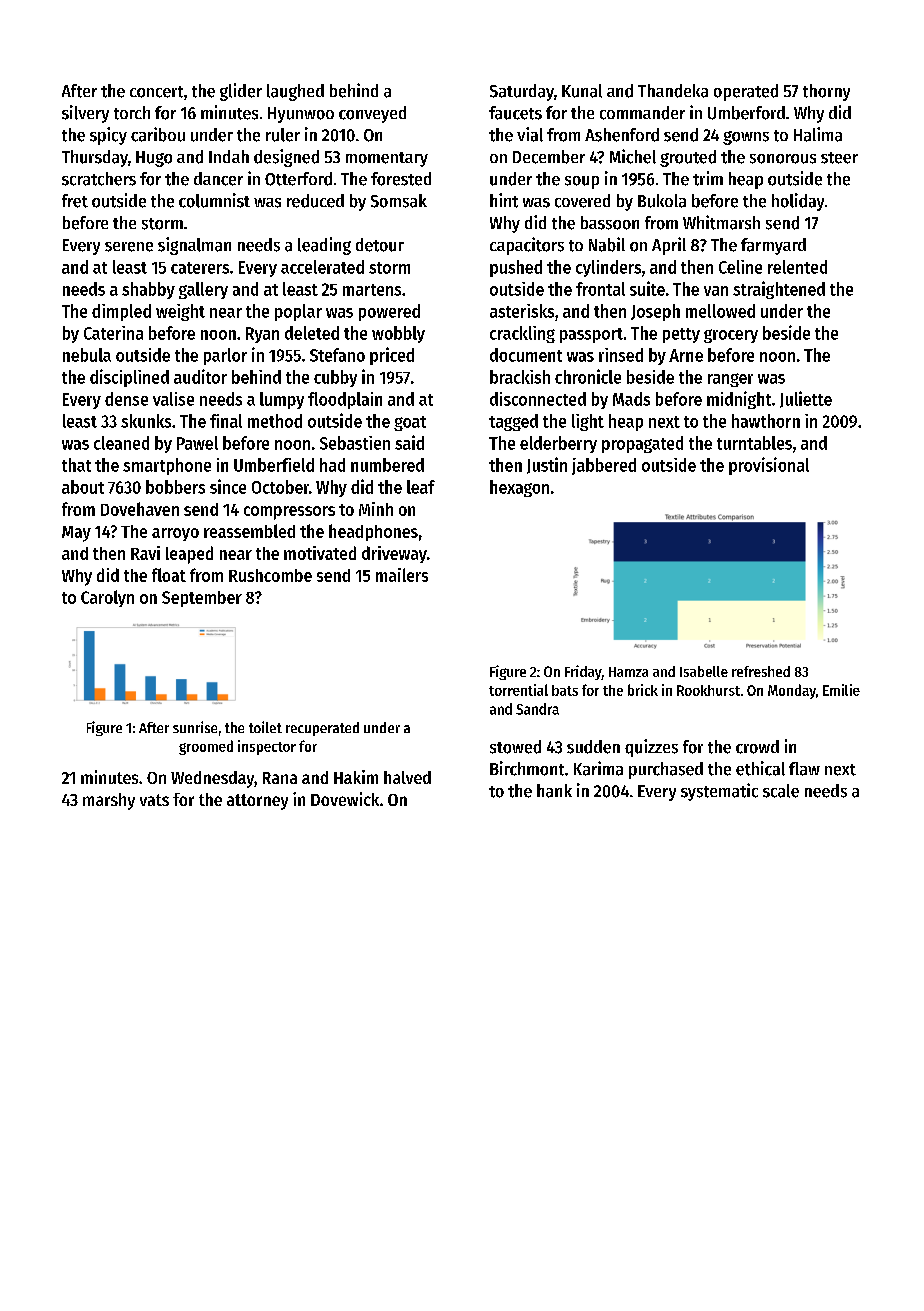 Image resolution: width=924 pixels, height=1311 pixels. Describe the element at coordinates (107, 598) in the screenshot. I see `Carolyn` at that location.
